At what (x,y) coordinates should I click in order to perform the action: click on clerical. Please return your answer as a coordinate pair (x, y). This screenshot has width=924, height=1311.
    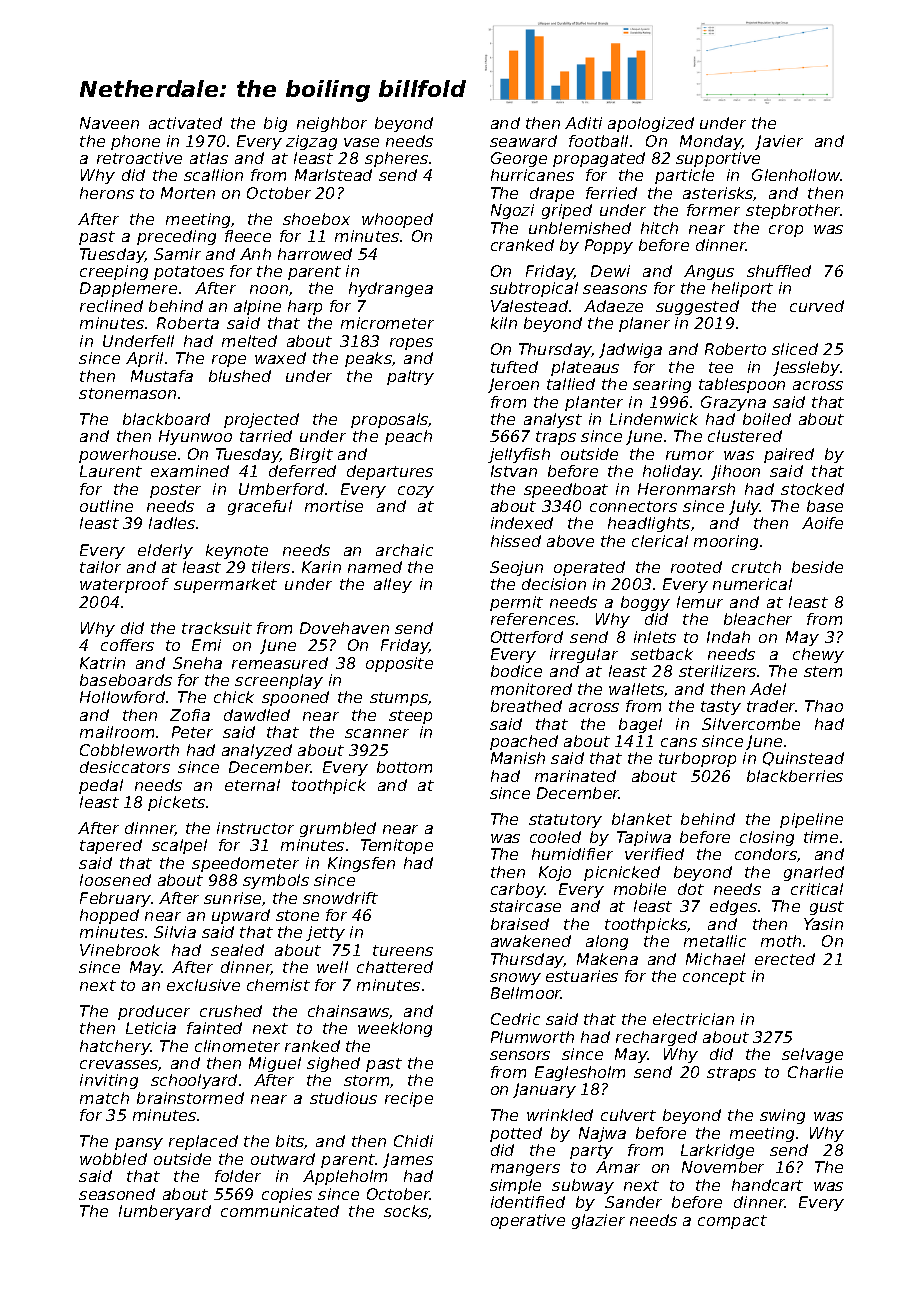
    Looking at the image, I should click on (660, 541).
